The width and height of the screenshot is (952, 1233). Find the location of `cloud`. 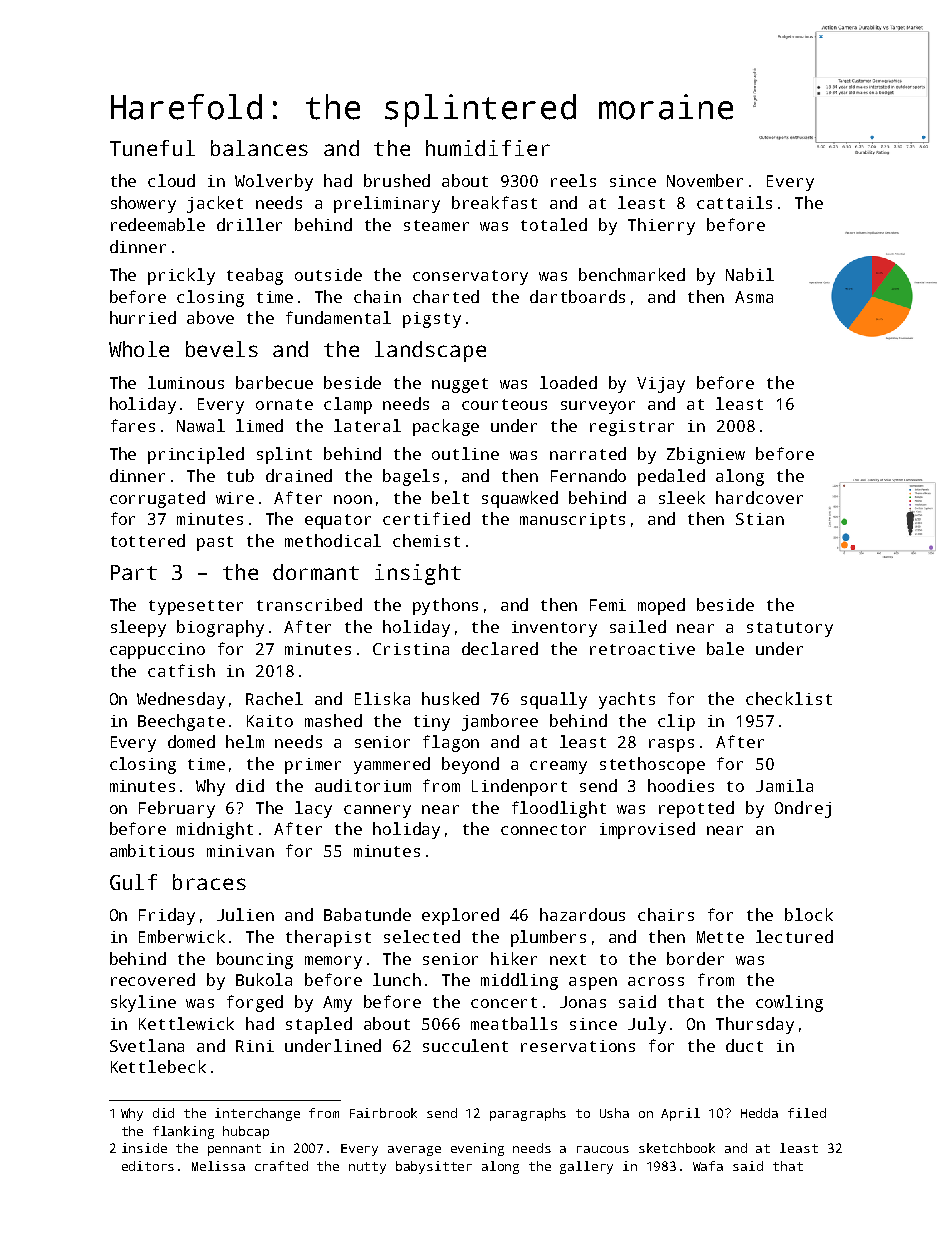

cloud is located at coordinates (171, 180).
